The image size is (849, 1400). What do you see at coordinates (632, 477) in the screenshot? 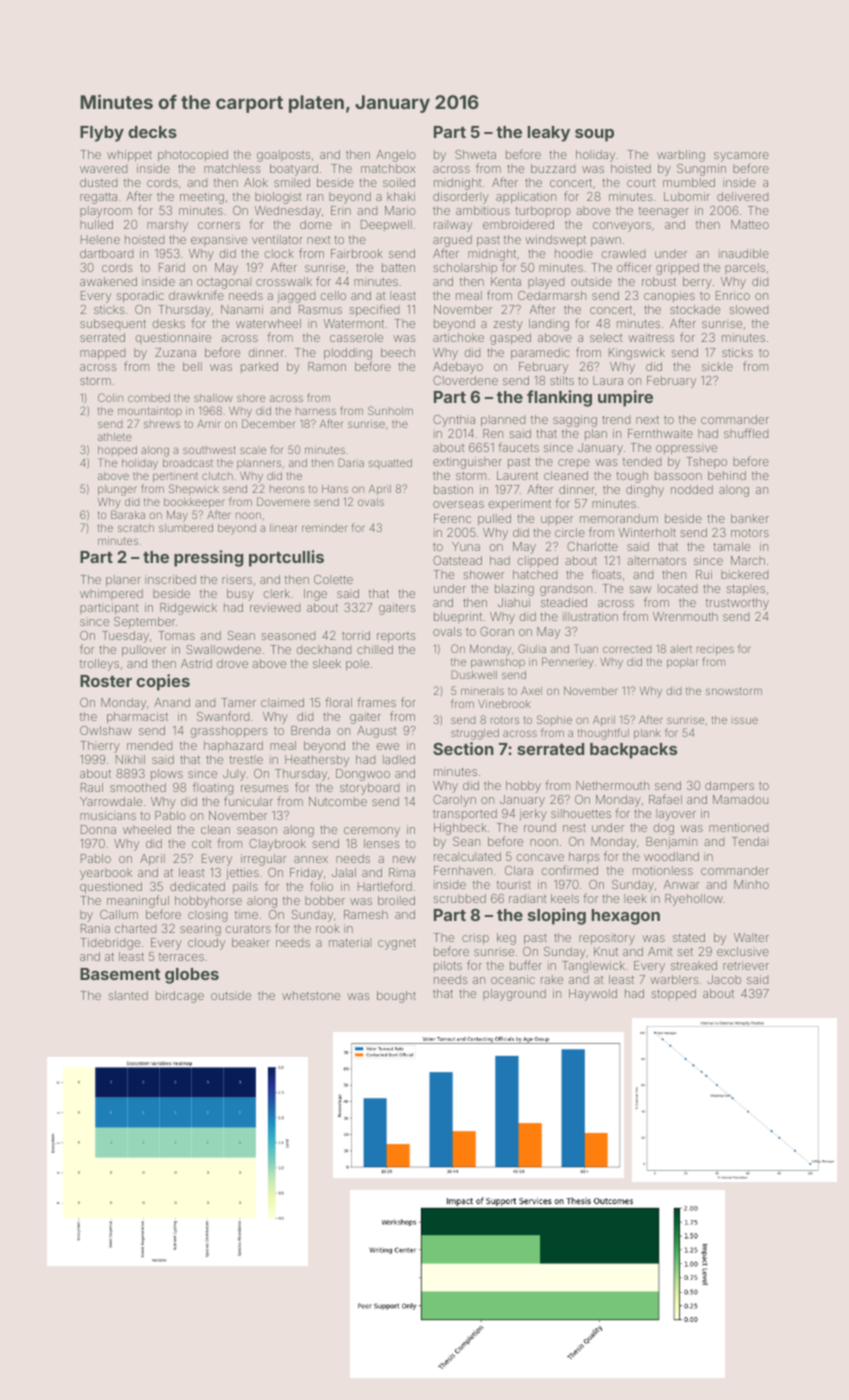
I see `tough` at bounding box center [632, 477].
